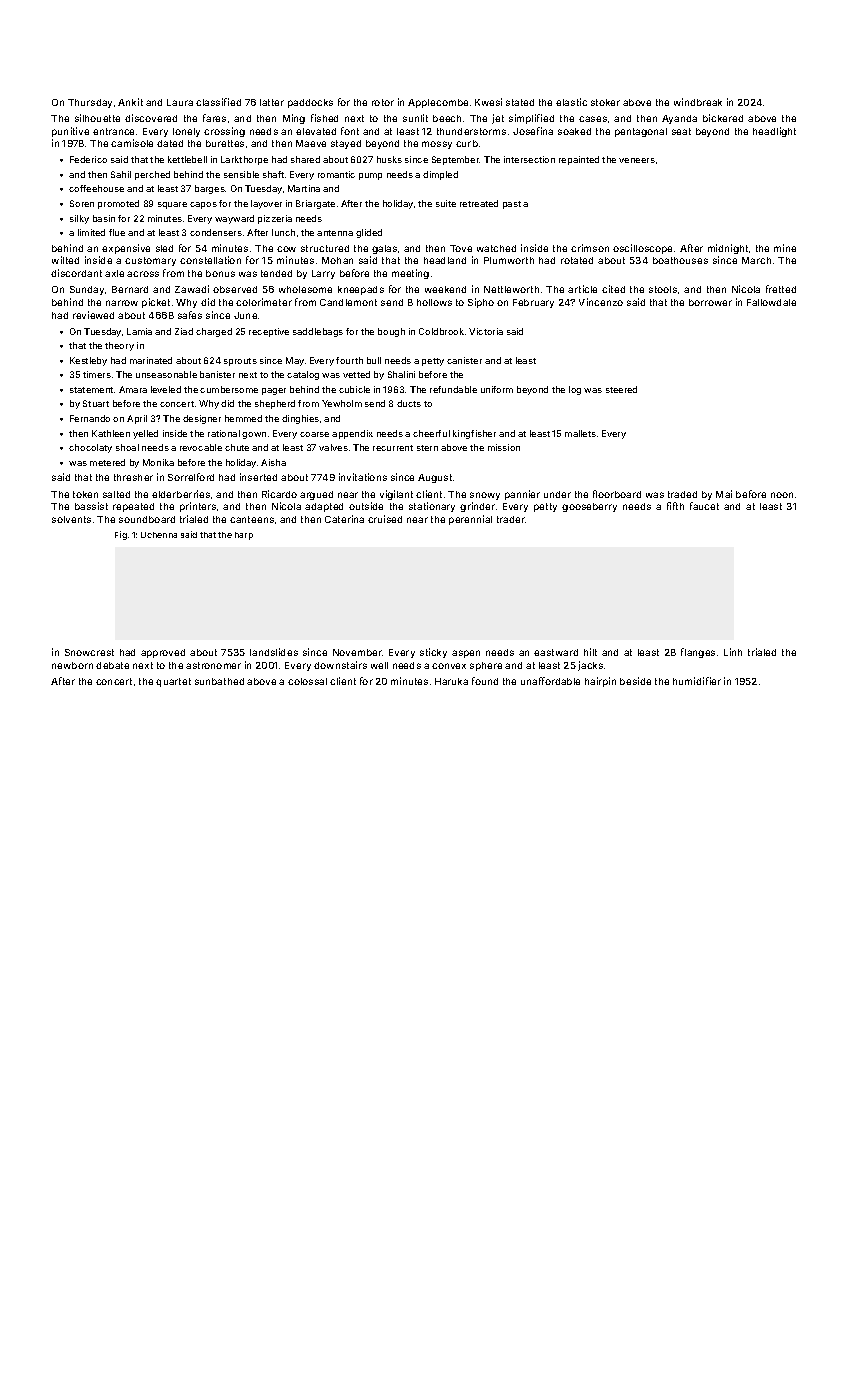 The height and width of the screenshot is (1400, 849). What do you see at coordinates (180, 102) in the screenshot?
I see `Laura` at bounding box center [180, 102].
